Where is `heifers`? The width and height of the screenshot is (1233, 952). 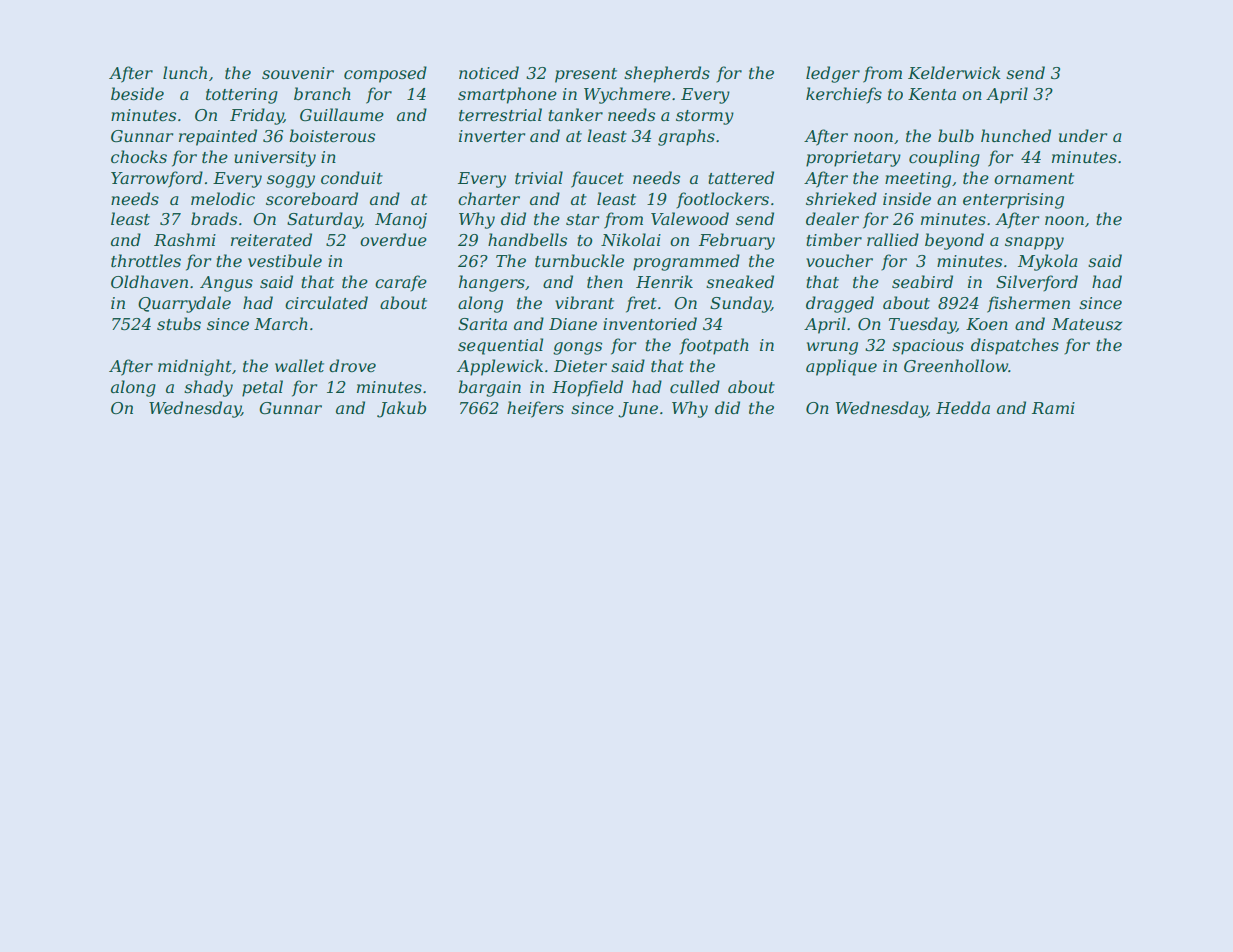 heifers is located at coordinates (535, 409).
